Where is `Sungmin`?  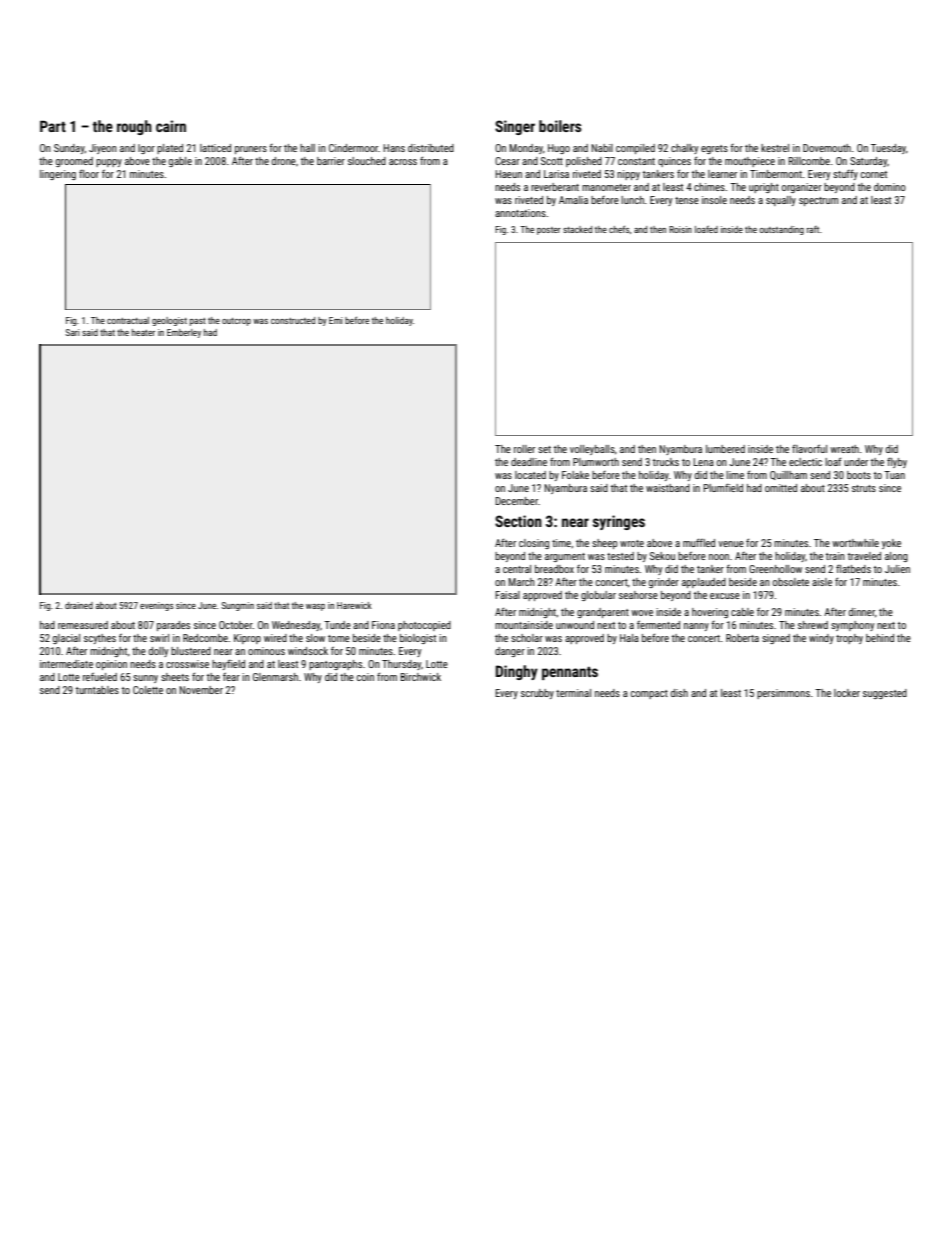
Sungmin is located at coordinates (237, 606).
